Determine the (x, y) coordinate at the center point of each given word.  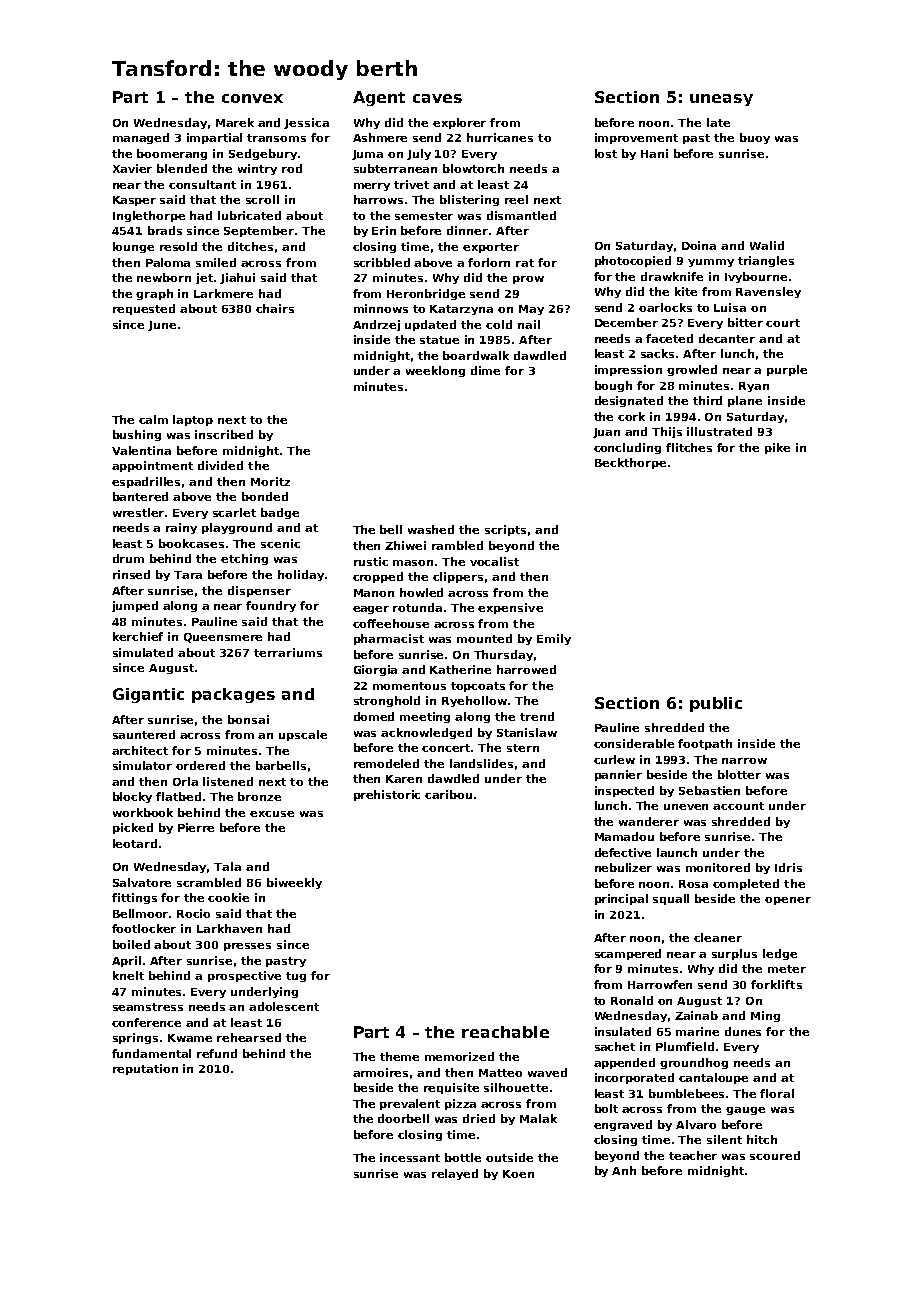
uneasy (721, 100)
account (738, 806)
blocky (132, 797)
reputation (145, 1069)
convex (252, 98)
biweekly (294, 883)
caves (437, 98)
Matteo (500, 1073)
